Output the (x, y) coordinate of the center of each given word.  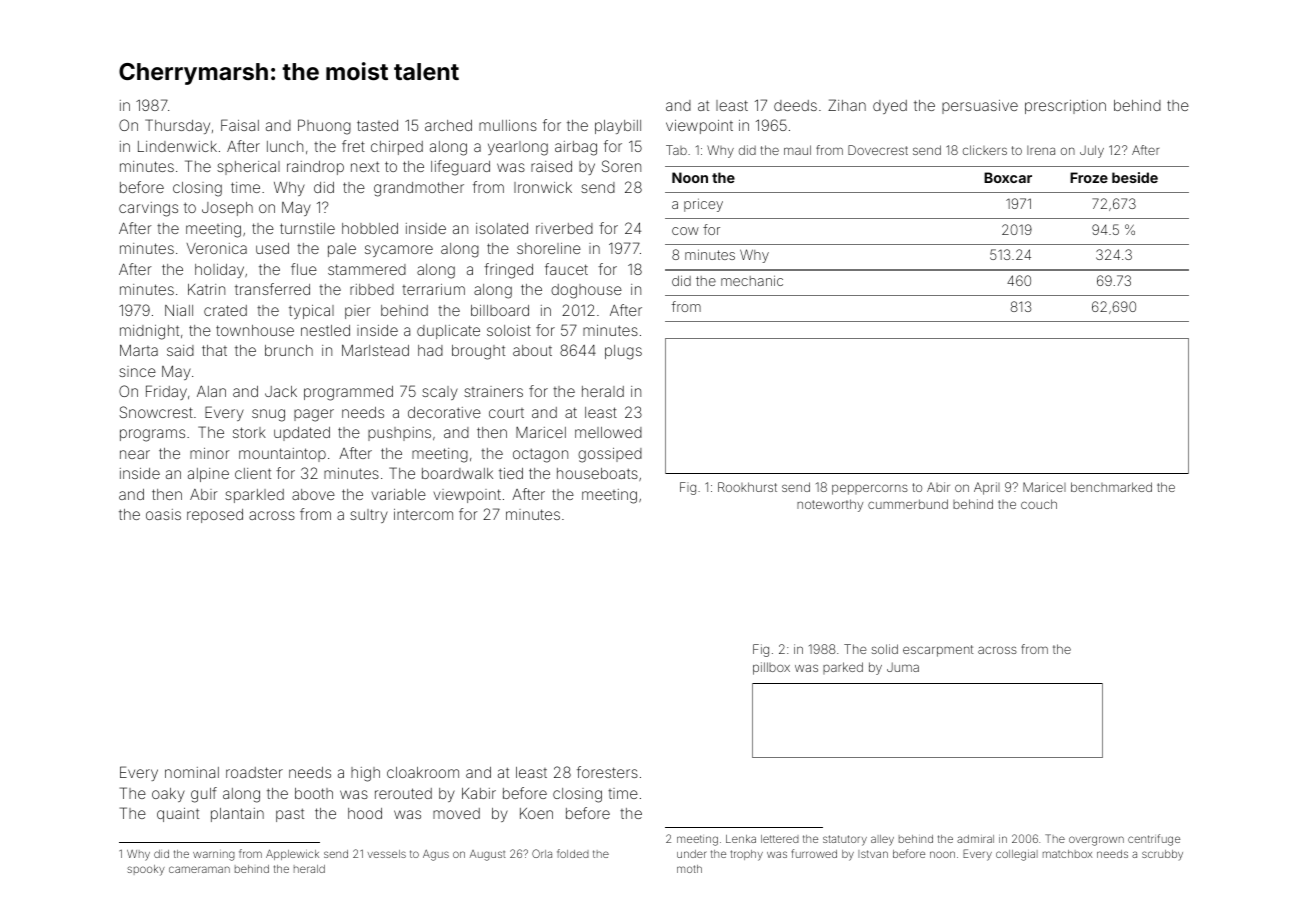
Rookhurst (747, 487)
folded (573, 853)
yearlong (518, 148)
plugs (623, 352)
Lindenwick (177, 146)
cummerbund (908, 504)
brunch (289, 350)
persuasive (980, 107)
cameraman (199, 869)
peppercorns (870, 489)
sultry (369, 516)
